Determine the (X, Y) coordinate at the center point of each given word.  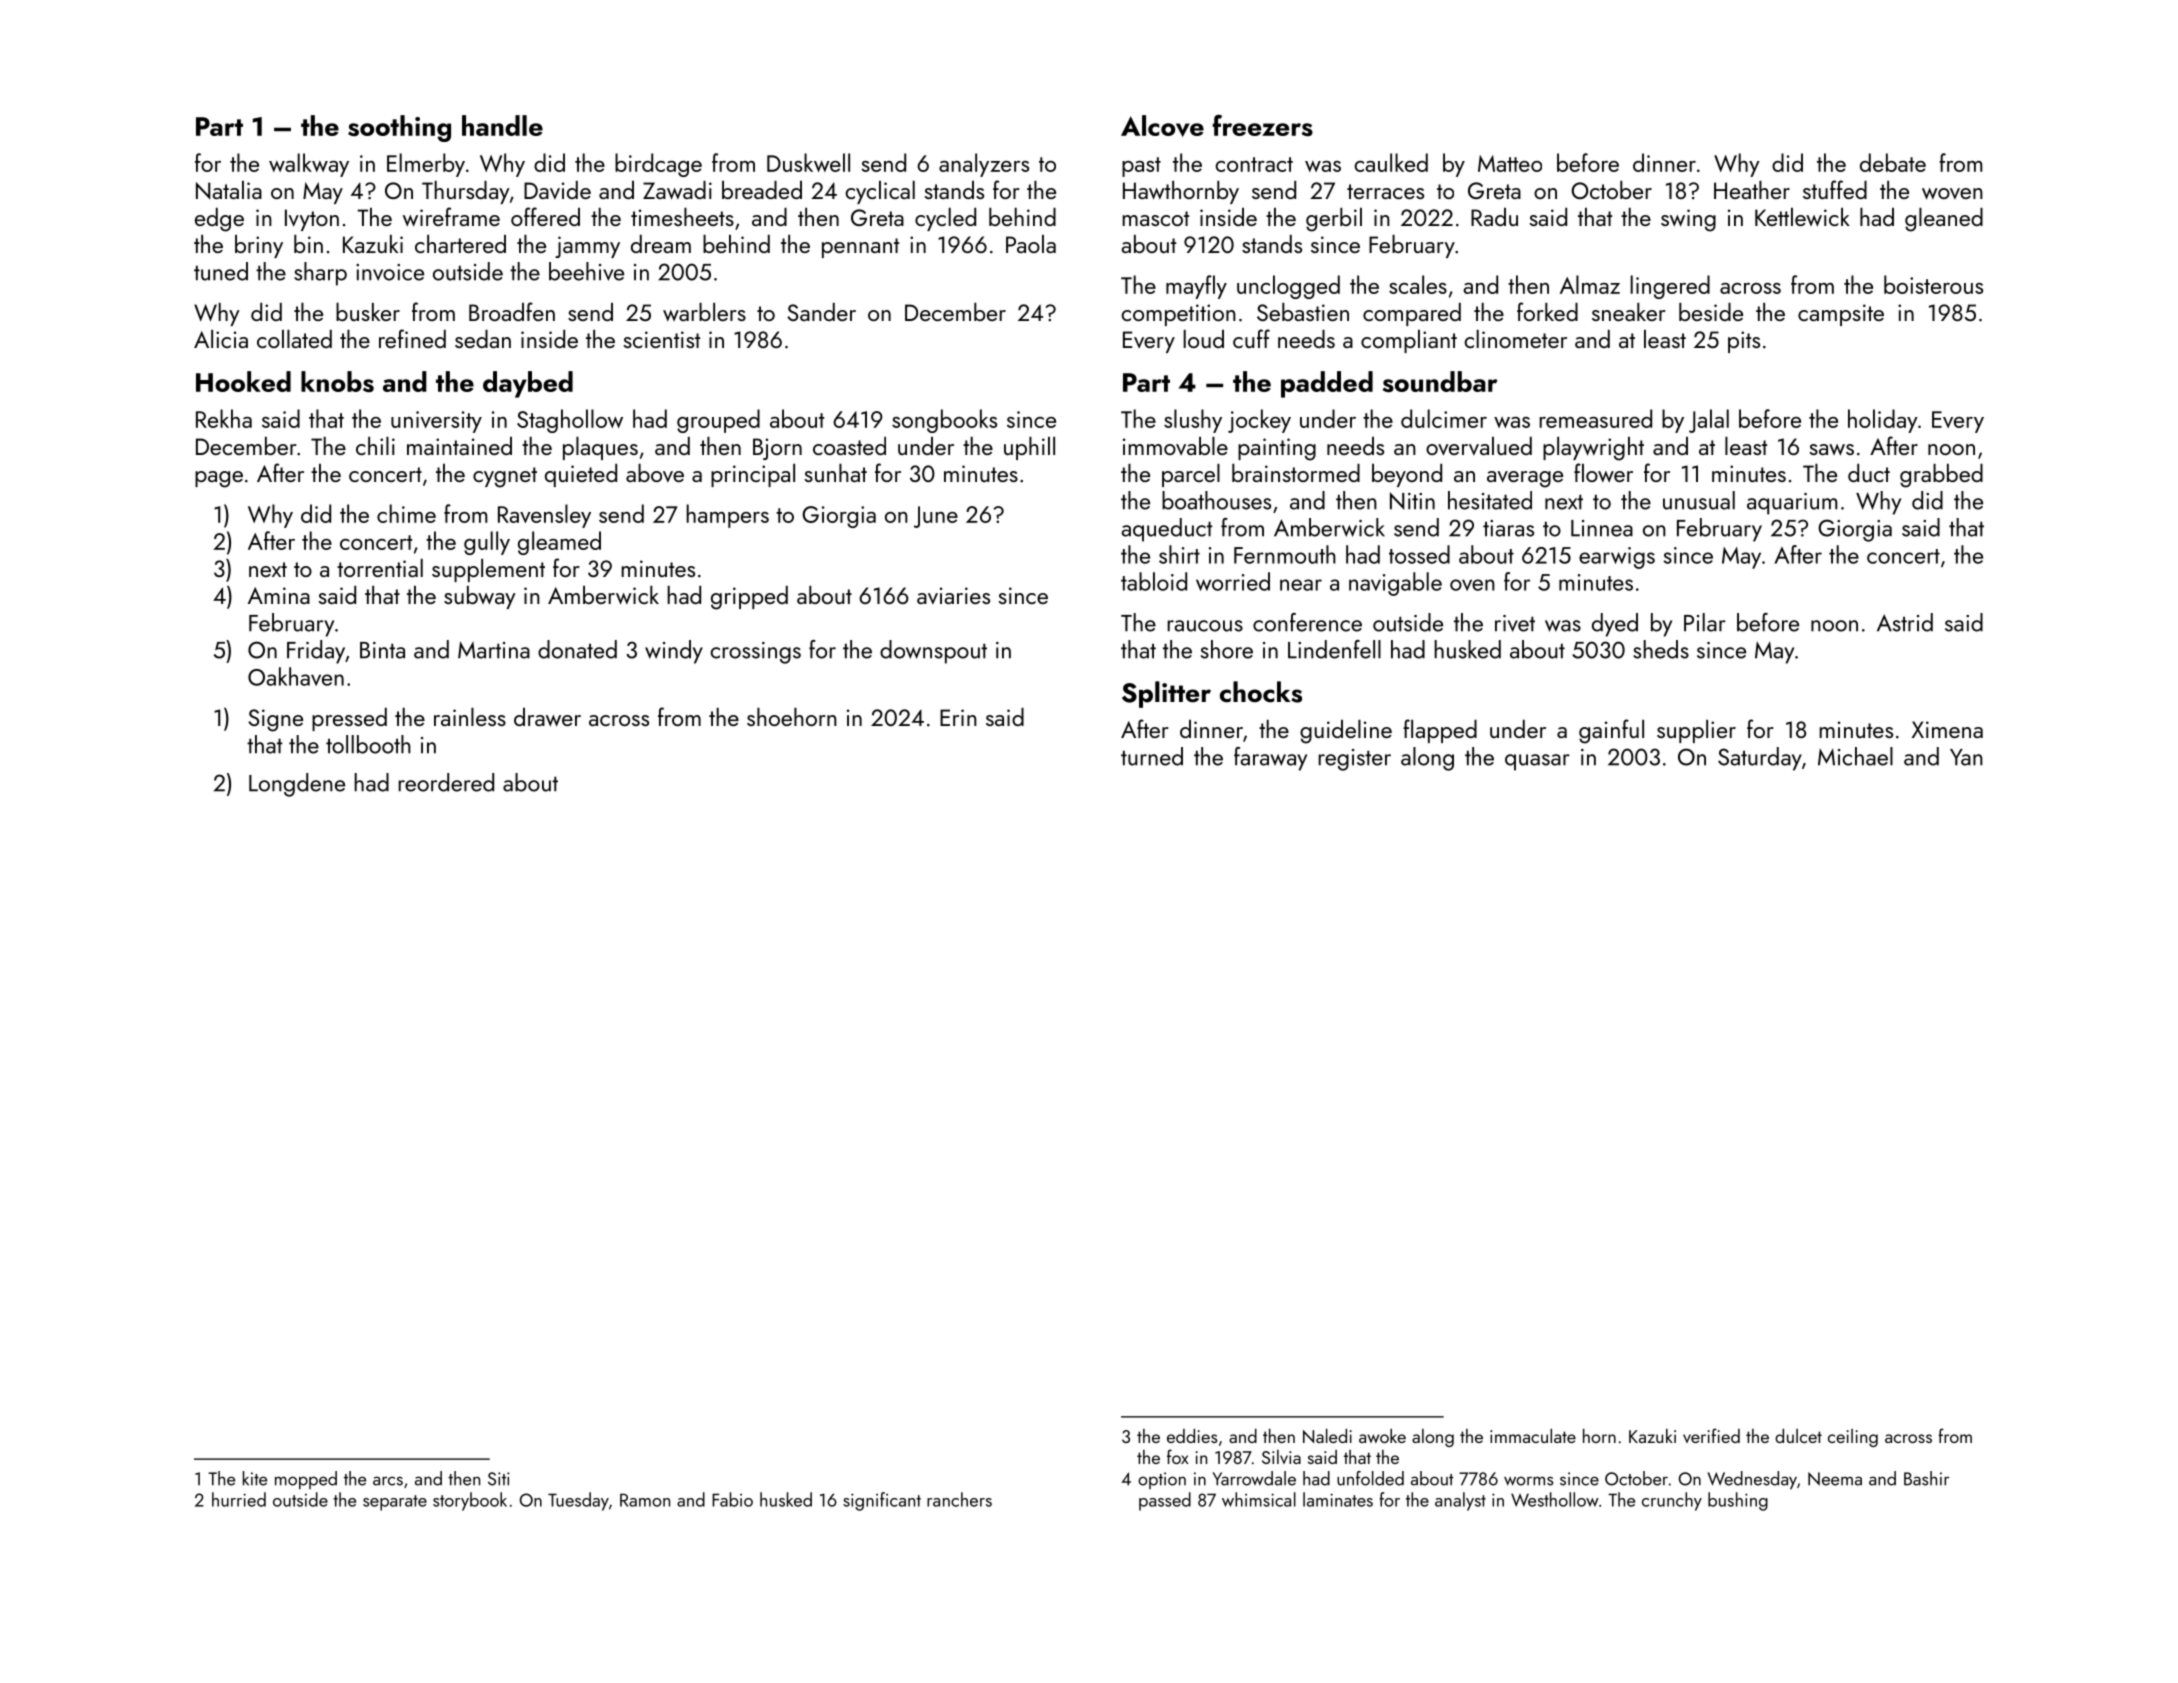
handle (502, 125)
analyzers (984, 165)
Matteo (1510, 163)
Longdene (297, 785)
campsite (1841, 315)
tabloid (1154, 581)
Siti (499, 1479)
